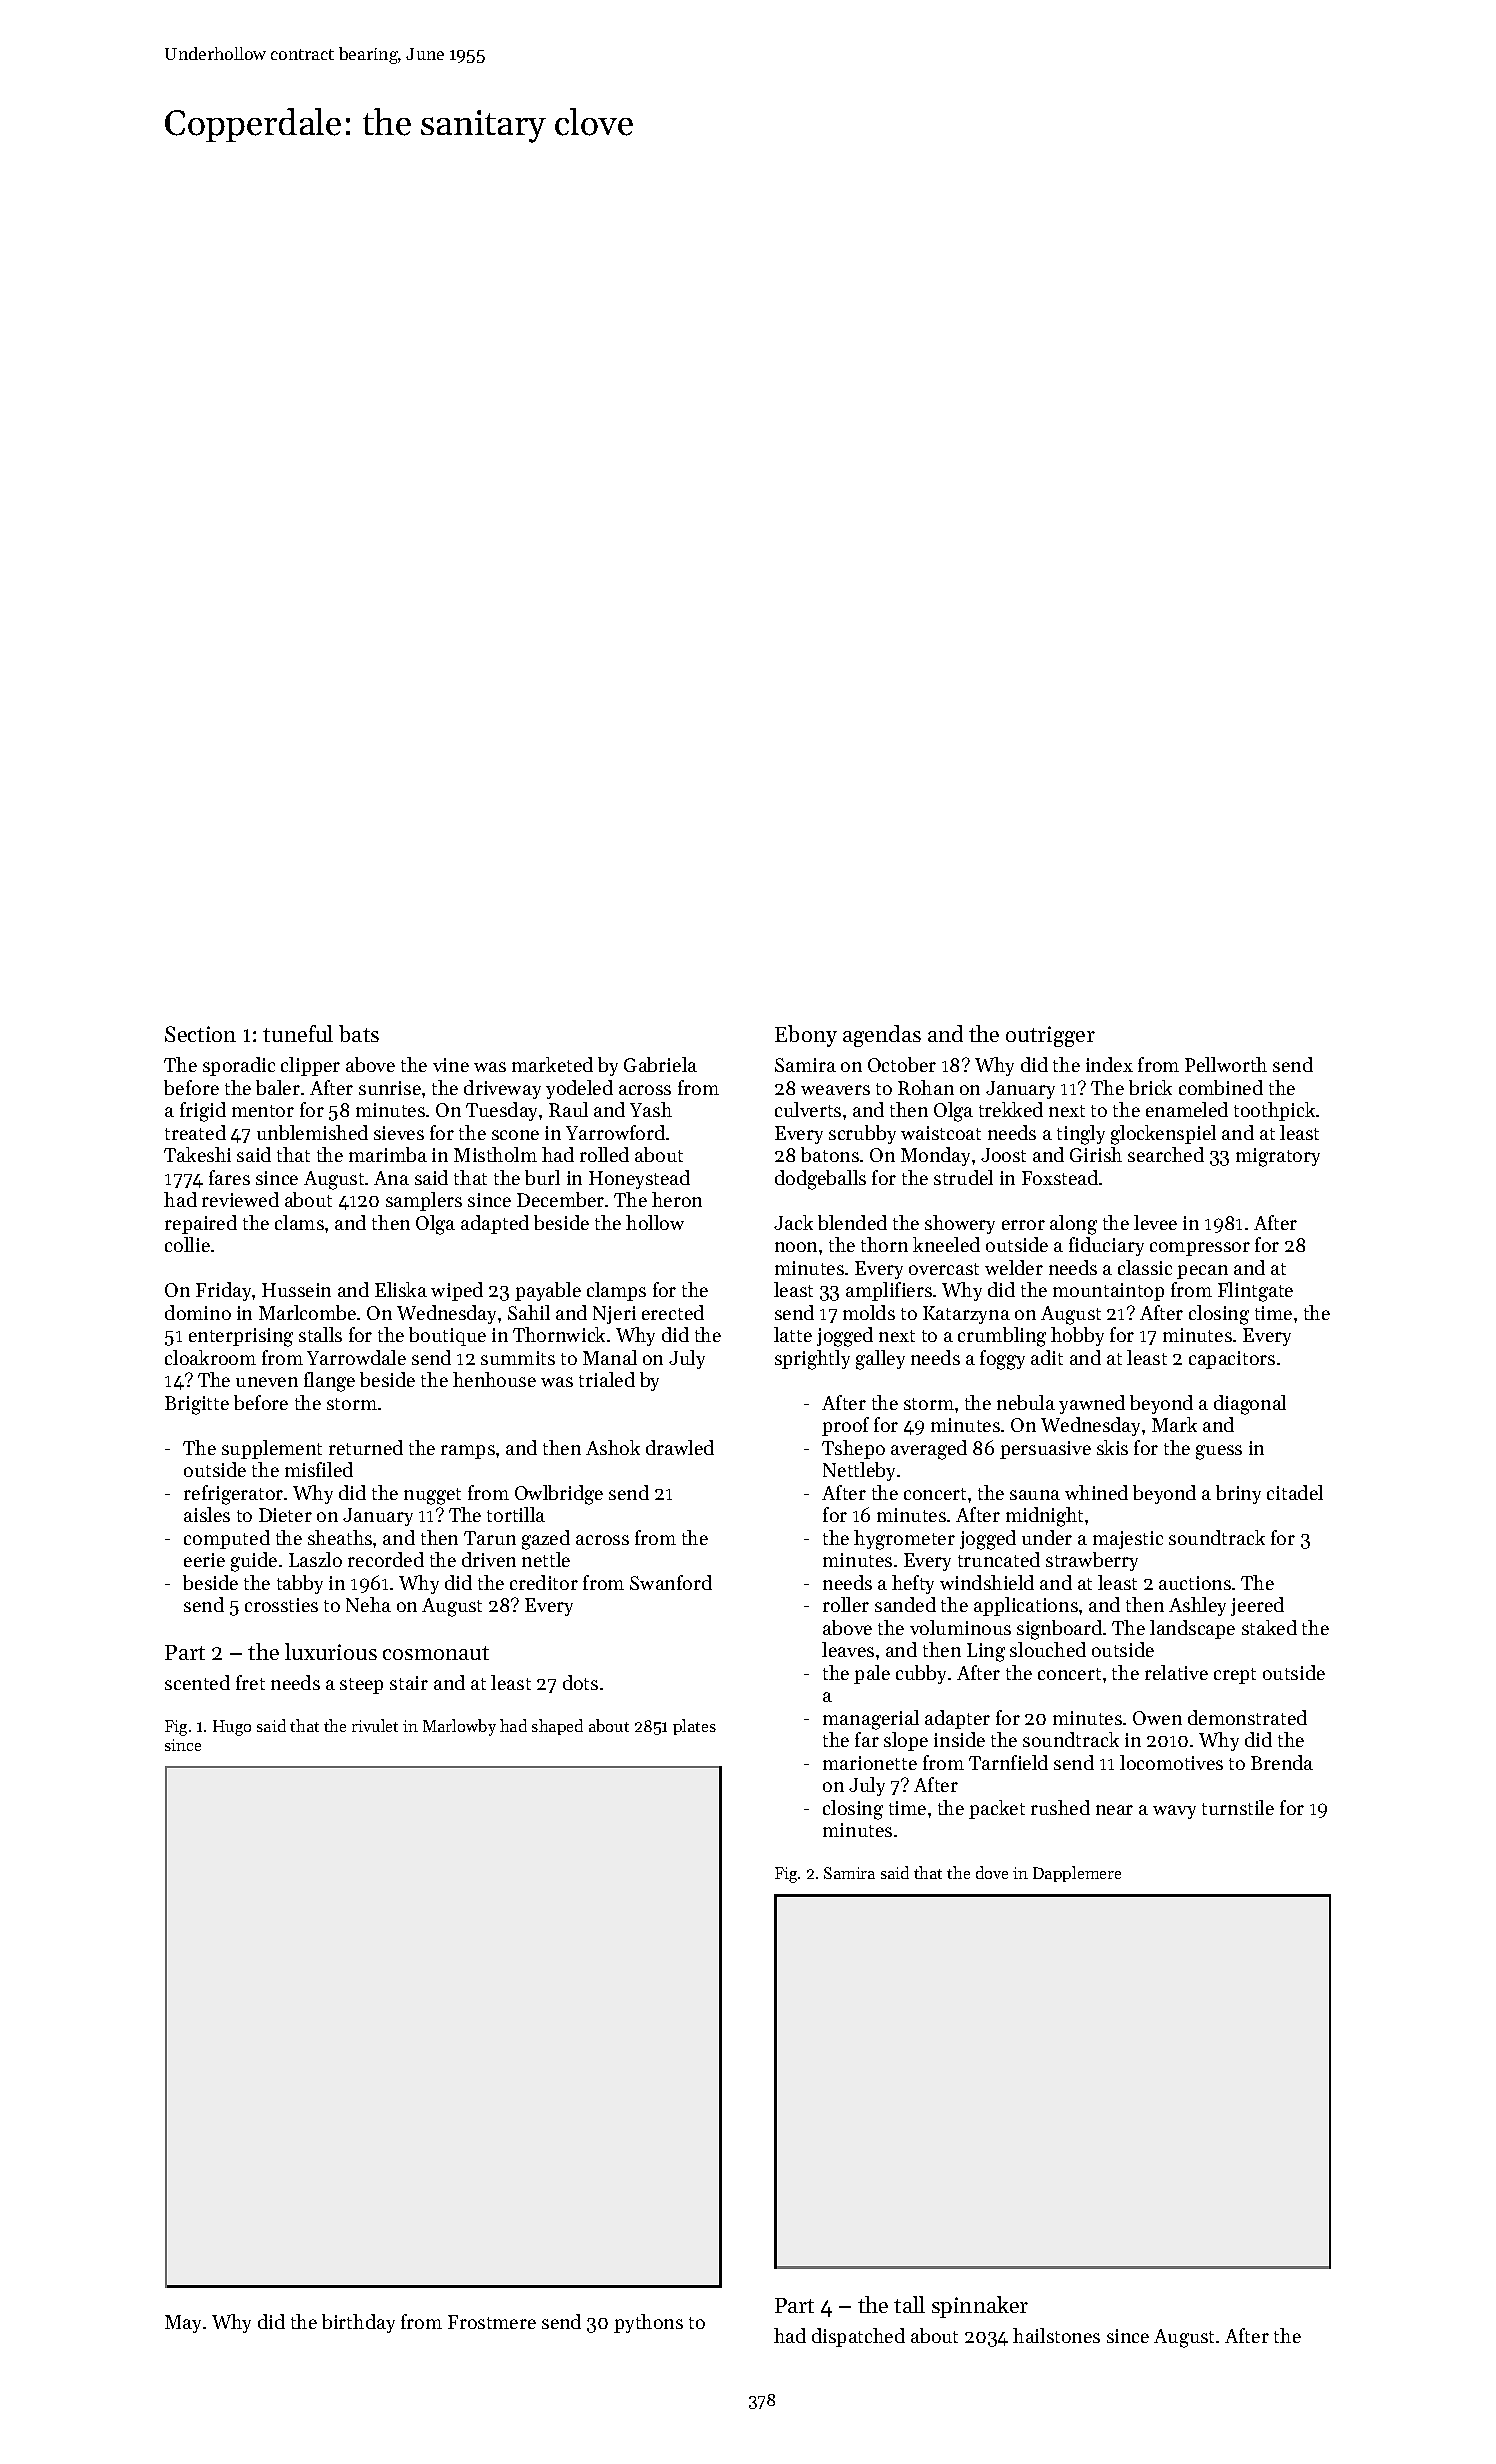 The width and height of the document is (1496, 2464). I want to click on hefty, so click(913, 1584).
